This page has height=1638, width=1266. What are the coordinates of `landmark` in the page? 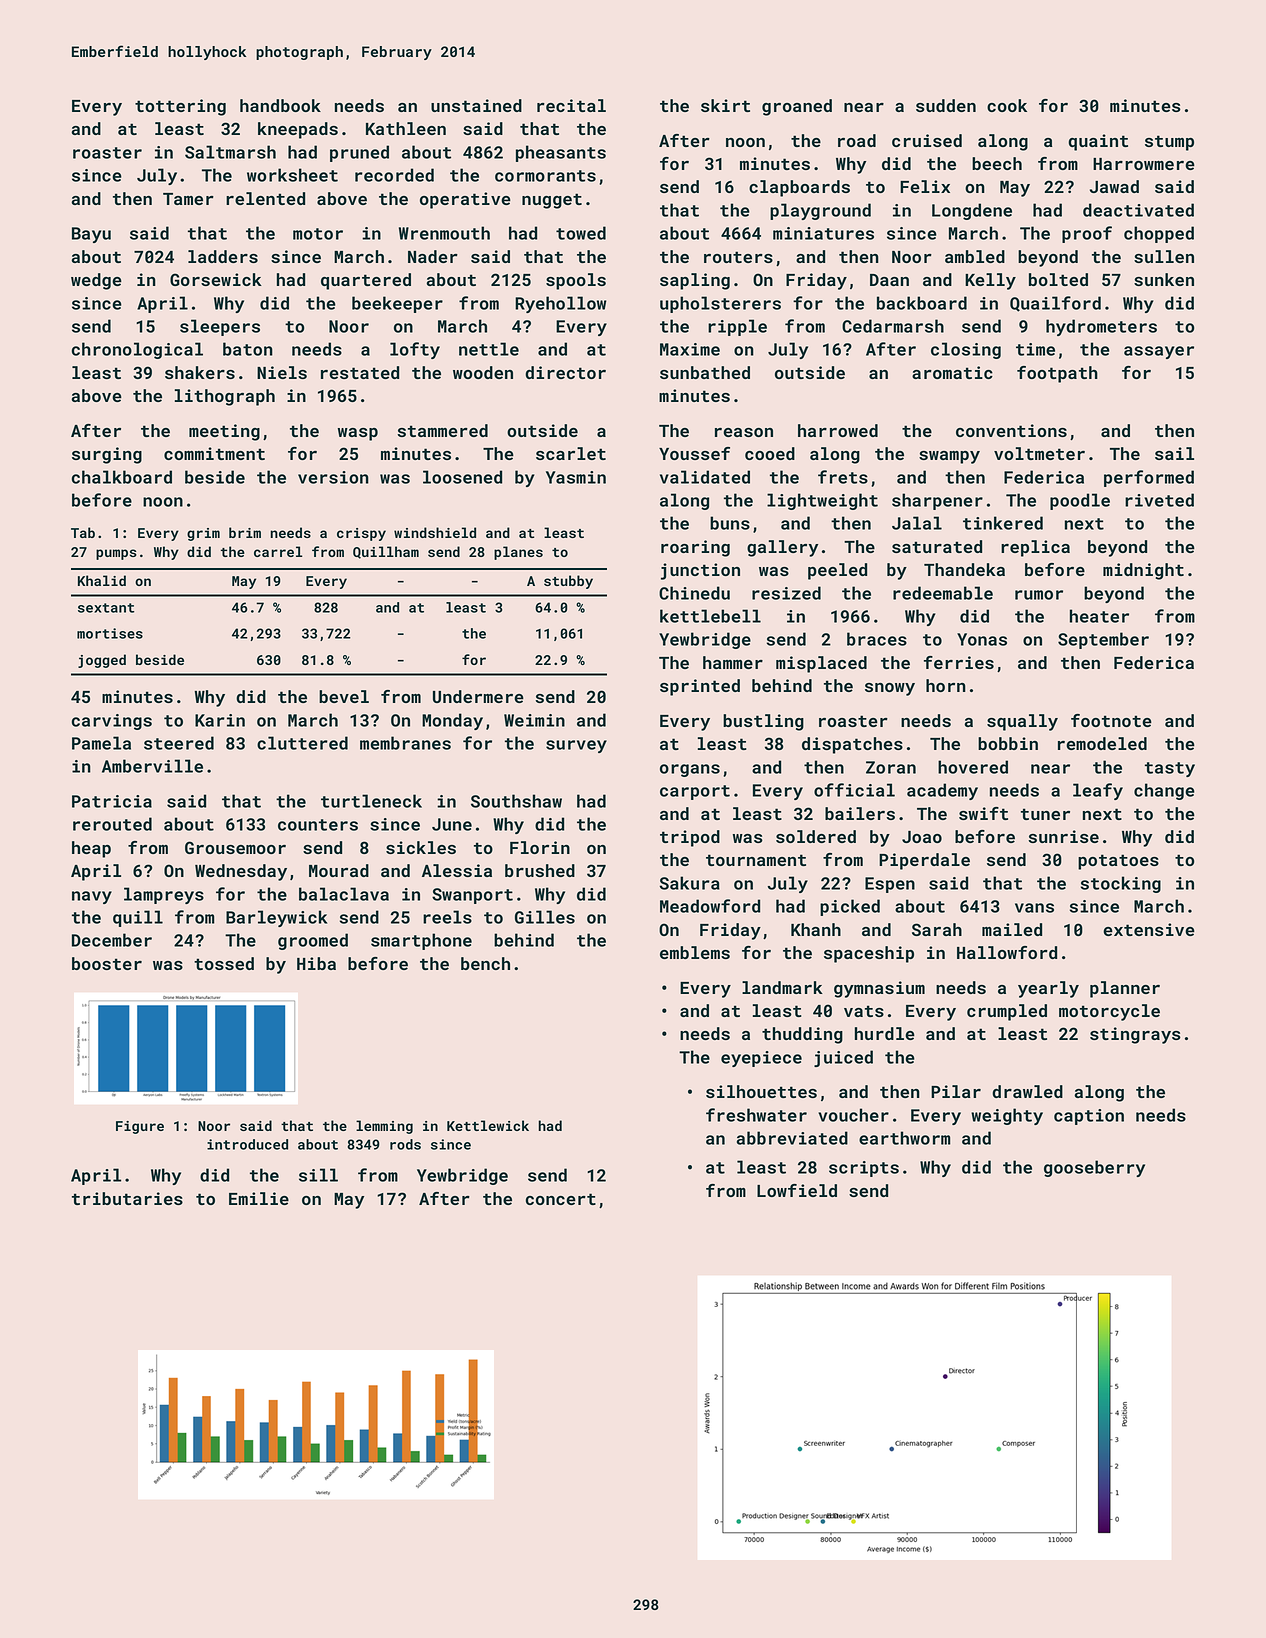 It's located at (782, 987).
